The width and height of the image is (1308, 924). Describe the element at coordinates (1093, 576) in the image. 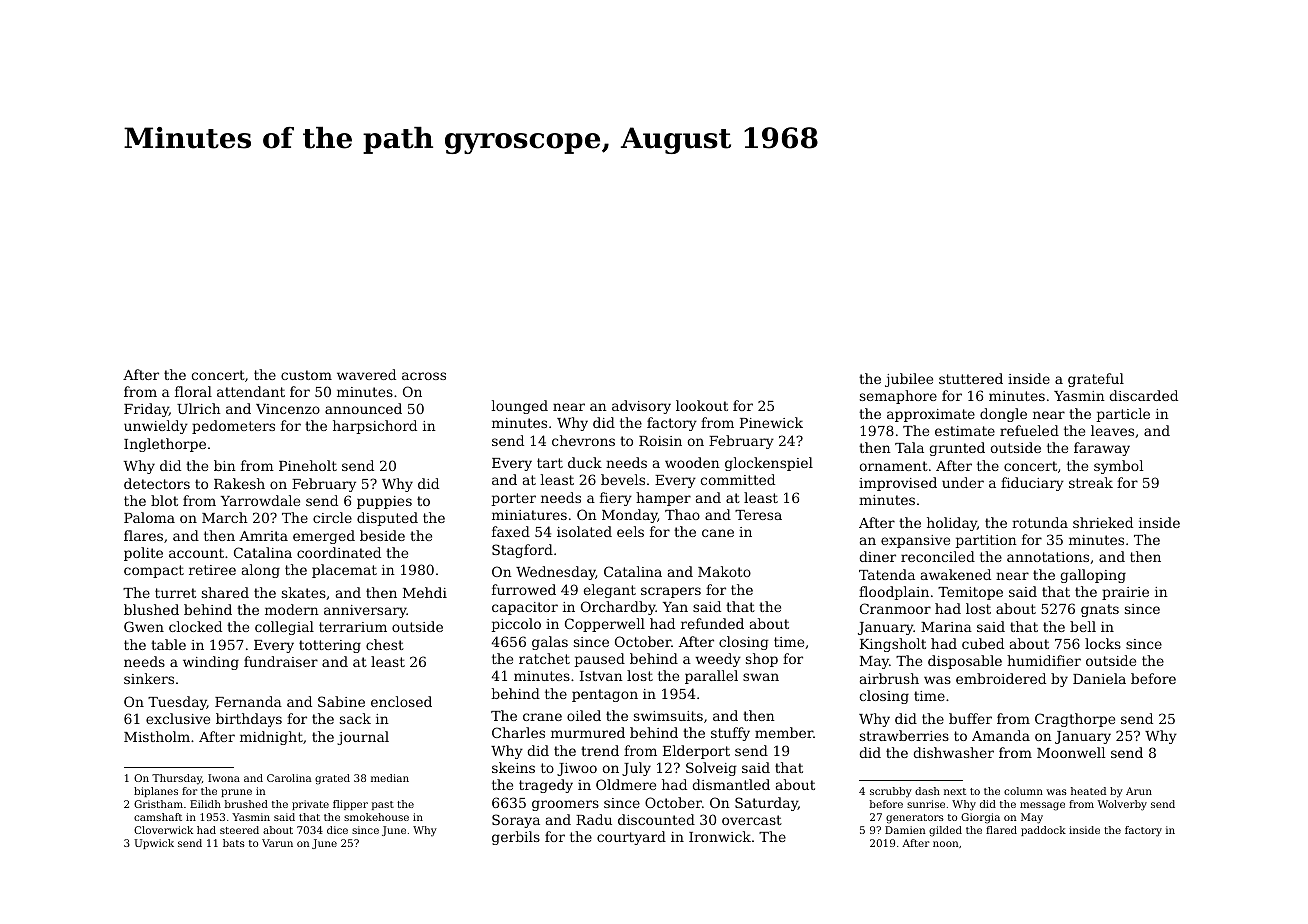

I see `galloping` at that location.
